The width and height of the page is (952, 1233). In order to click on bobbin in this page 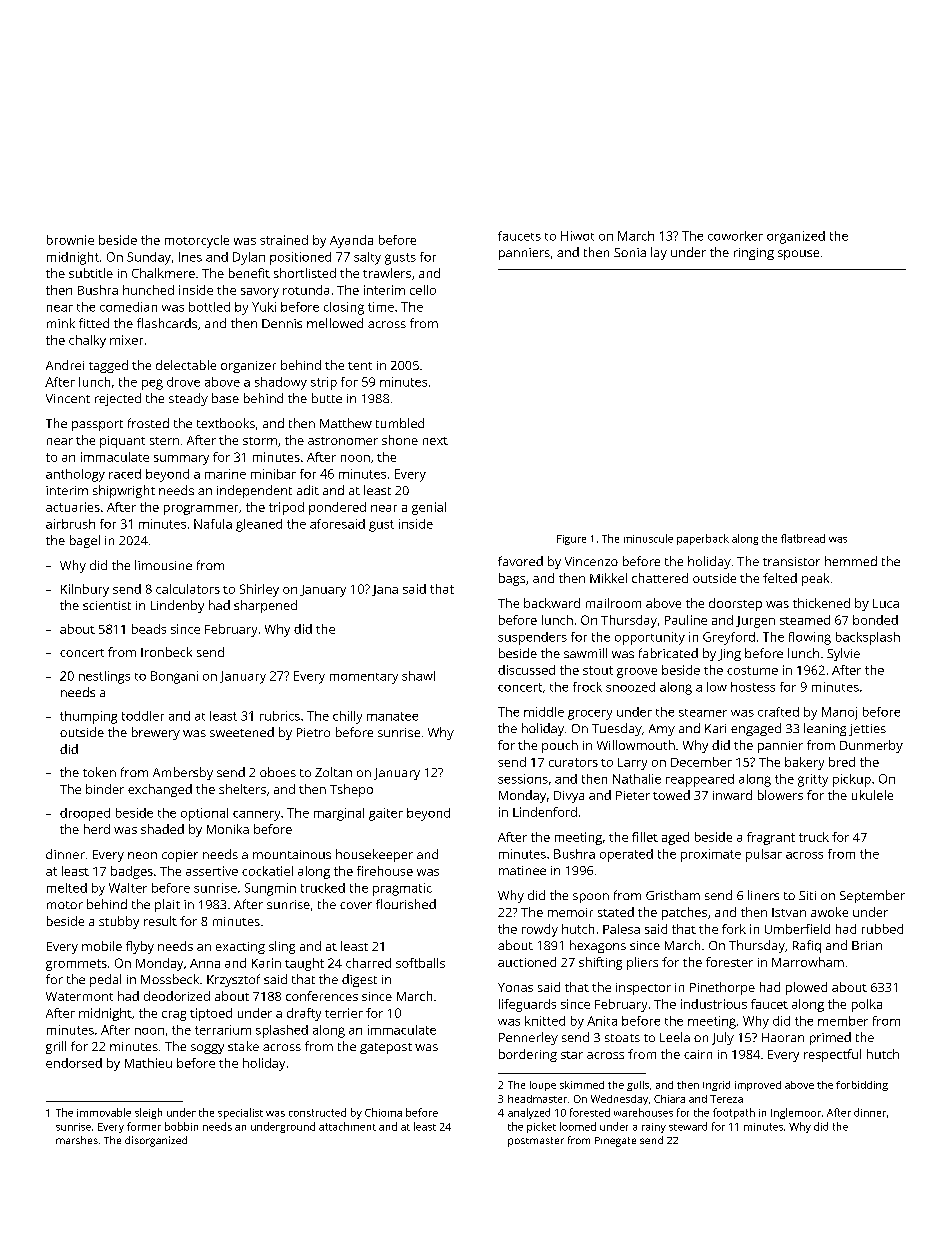, I will do `click(181, 1126)`.
